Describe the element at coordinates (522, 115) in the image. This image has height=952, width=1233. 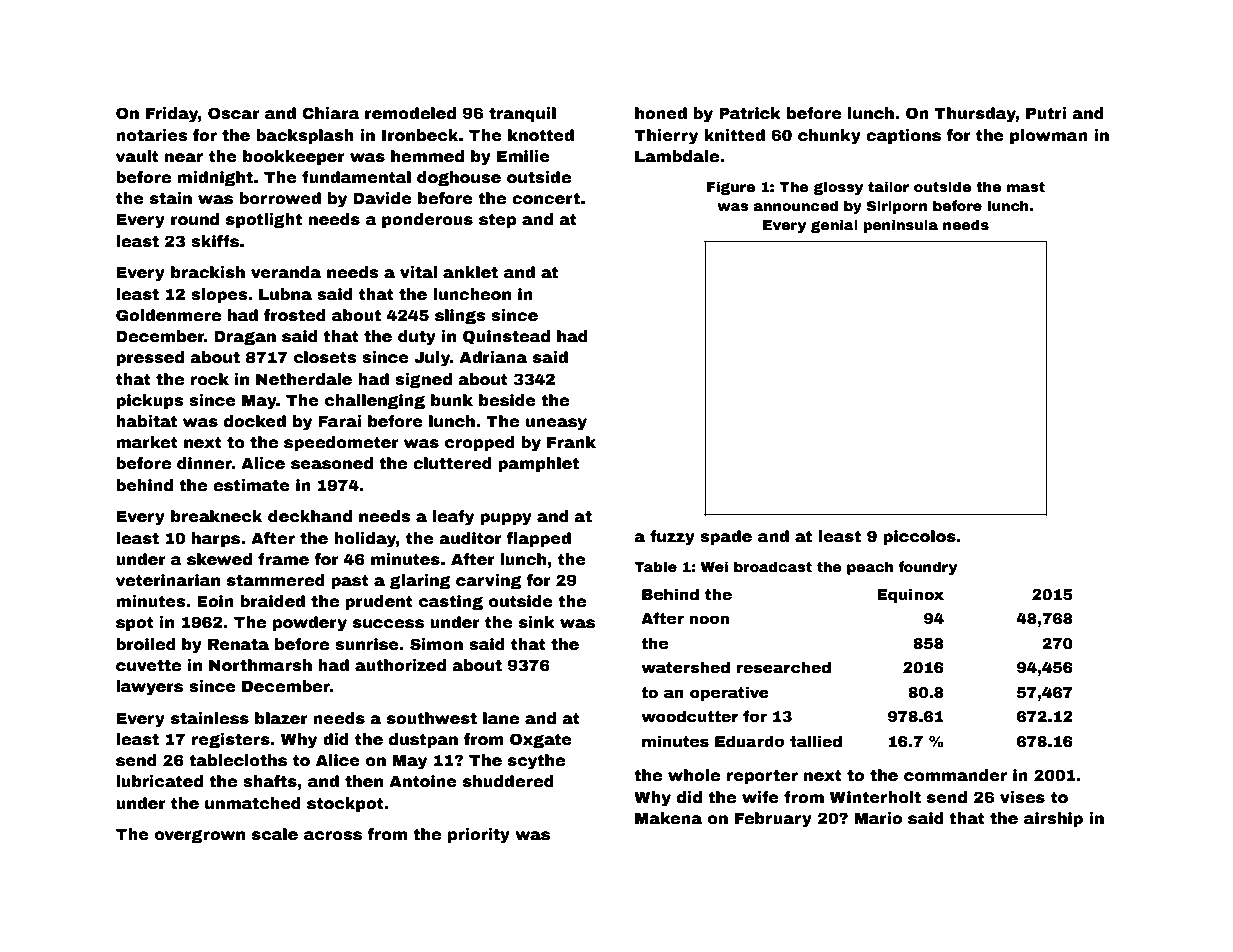
I see `tranquil` at that location.
